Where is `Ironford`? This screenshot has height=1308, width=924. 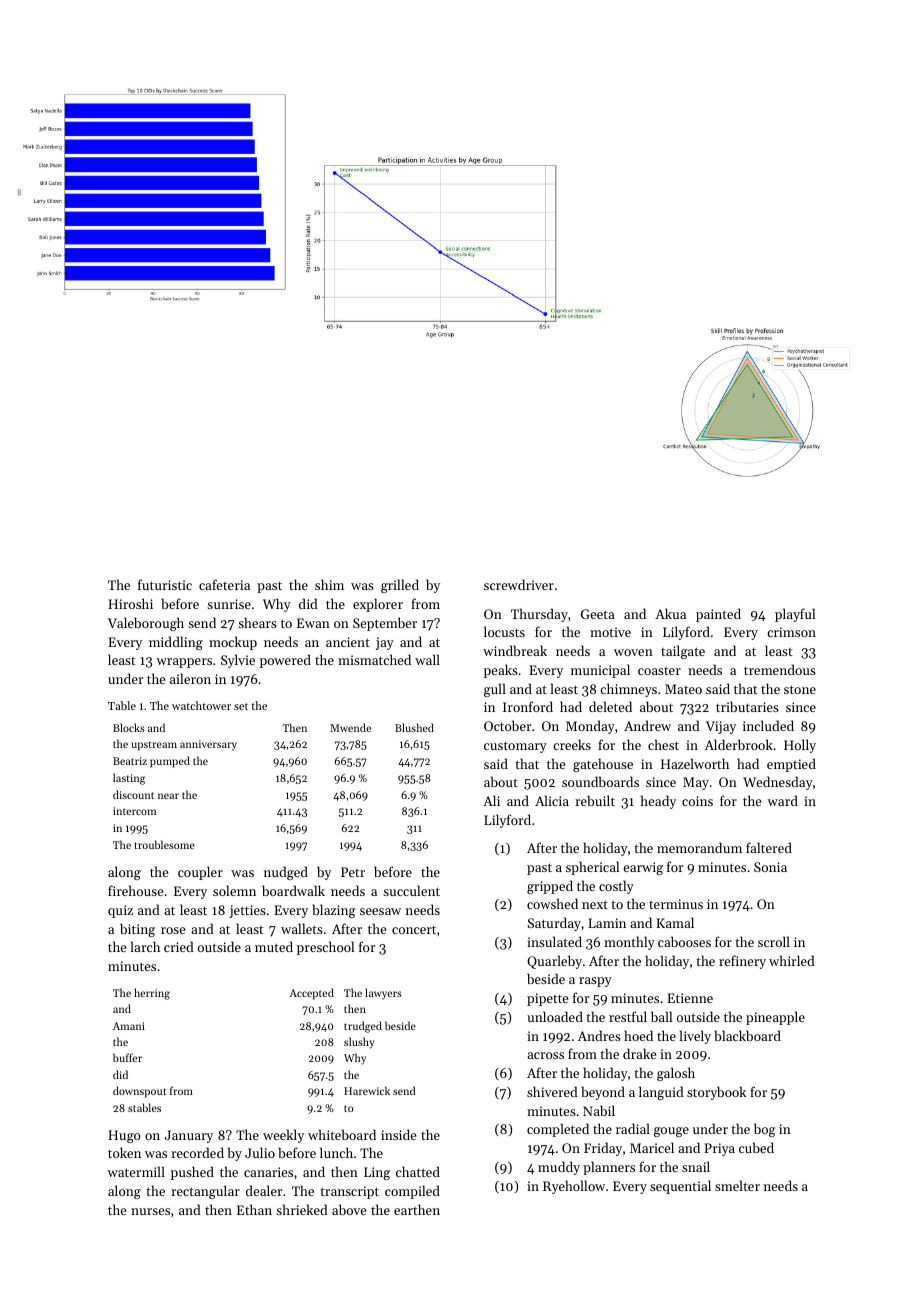 Ironford is located at coordinates (528, 706).
